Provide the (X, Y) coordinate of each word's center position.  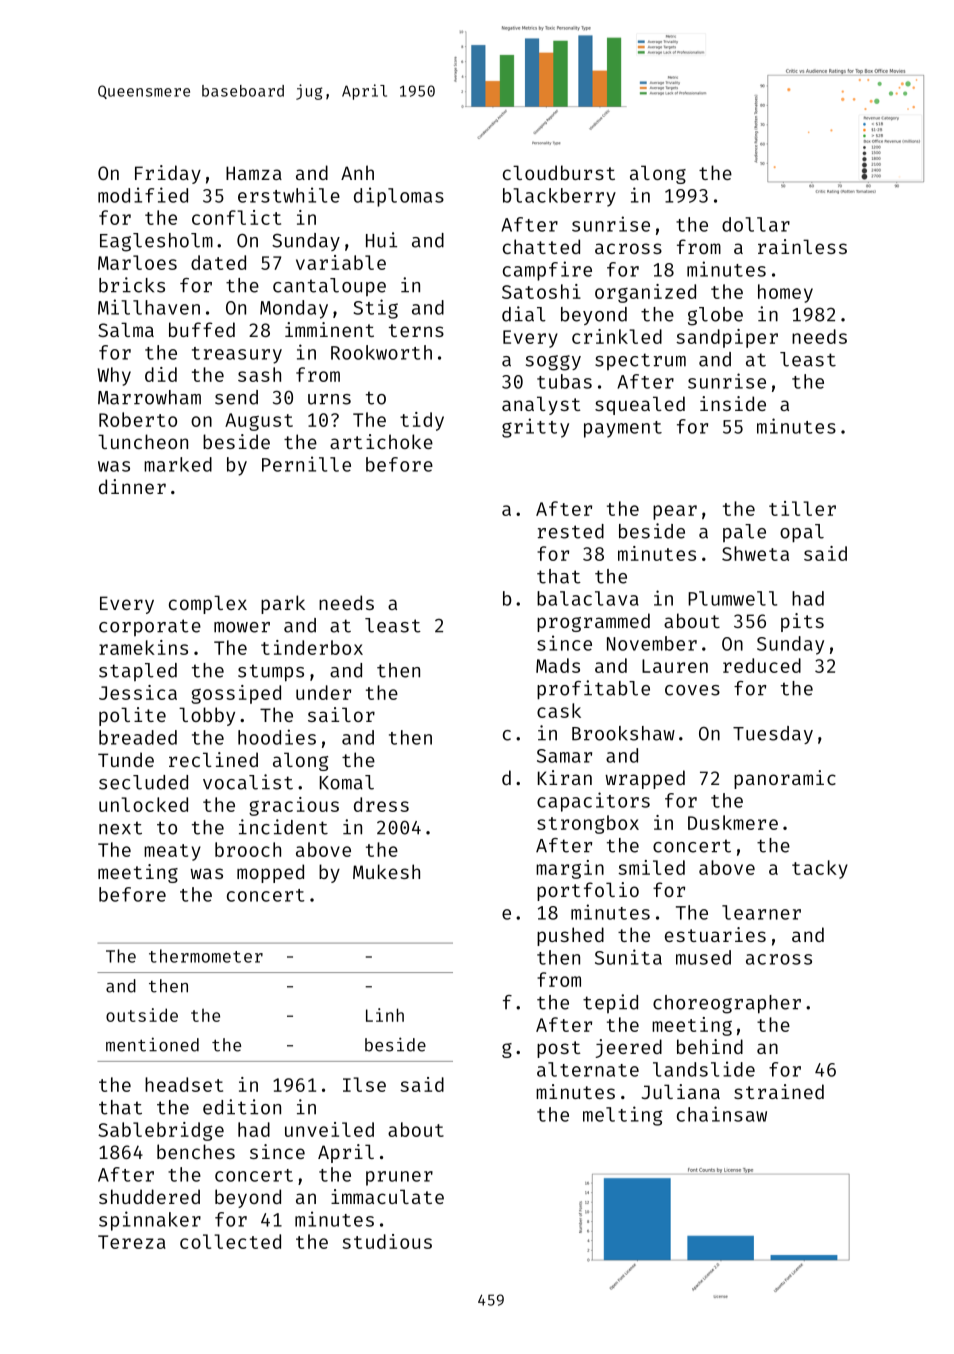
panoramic (785, 779)
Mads (558, 665)
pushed (570, 936)
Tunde (126, 759)
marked (178, 464)
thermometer (206, 956)
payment (623, 429)
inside (733, 403)
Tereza (132, 1242)
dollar (756, 224)
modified (143, 195)
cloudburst (559, 172)
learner (761, 912)
